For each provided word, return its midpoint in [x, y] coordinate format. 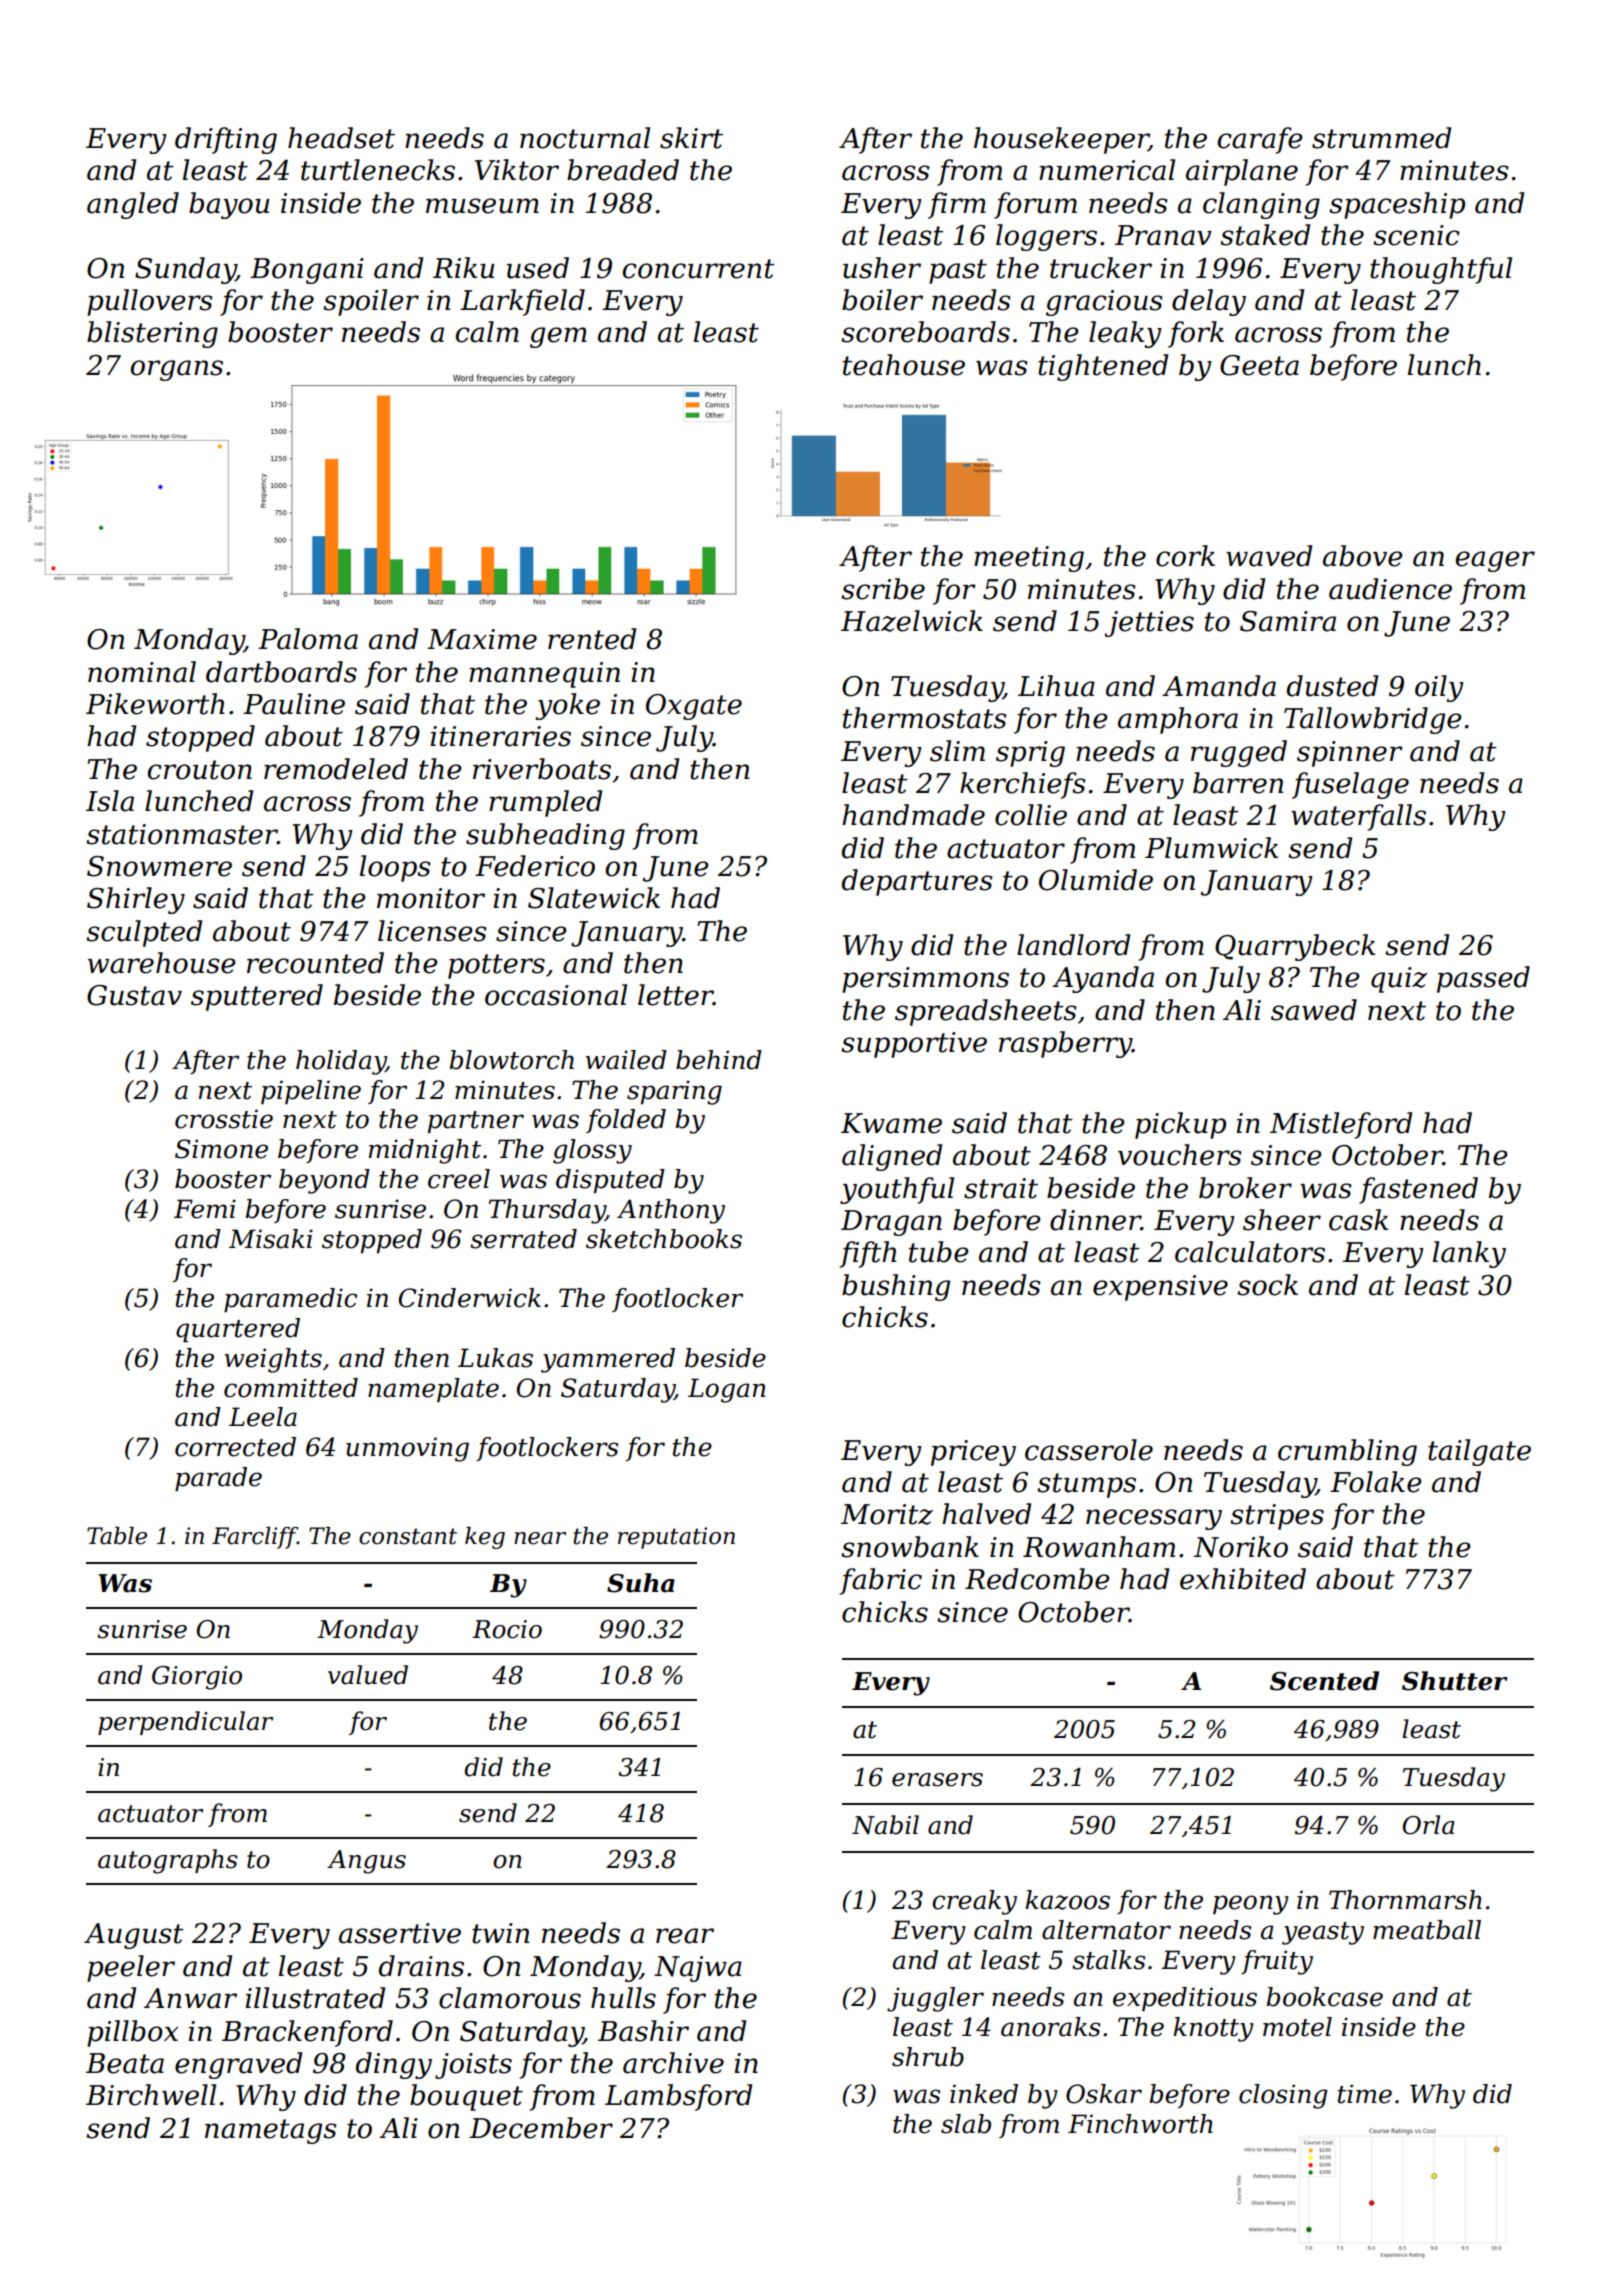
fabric [881, 1581]
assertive [400, 1933]
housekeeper [1061, 140]
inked [984, 2094]
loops [395, 868]
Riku [463, 268]
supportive [914, 1045]
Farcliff [254, 1538]
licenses [432, 931]
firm [957, 205]
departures [917, 882]
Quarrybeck [1295, 947]
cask [1358, 1220]
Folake [1376, 1482]
